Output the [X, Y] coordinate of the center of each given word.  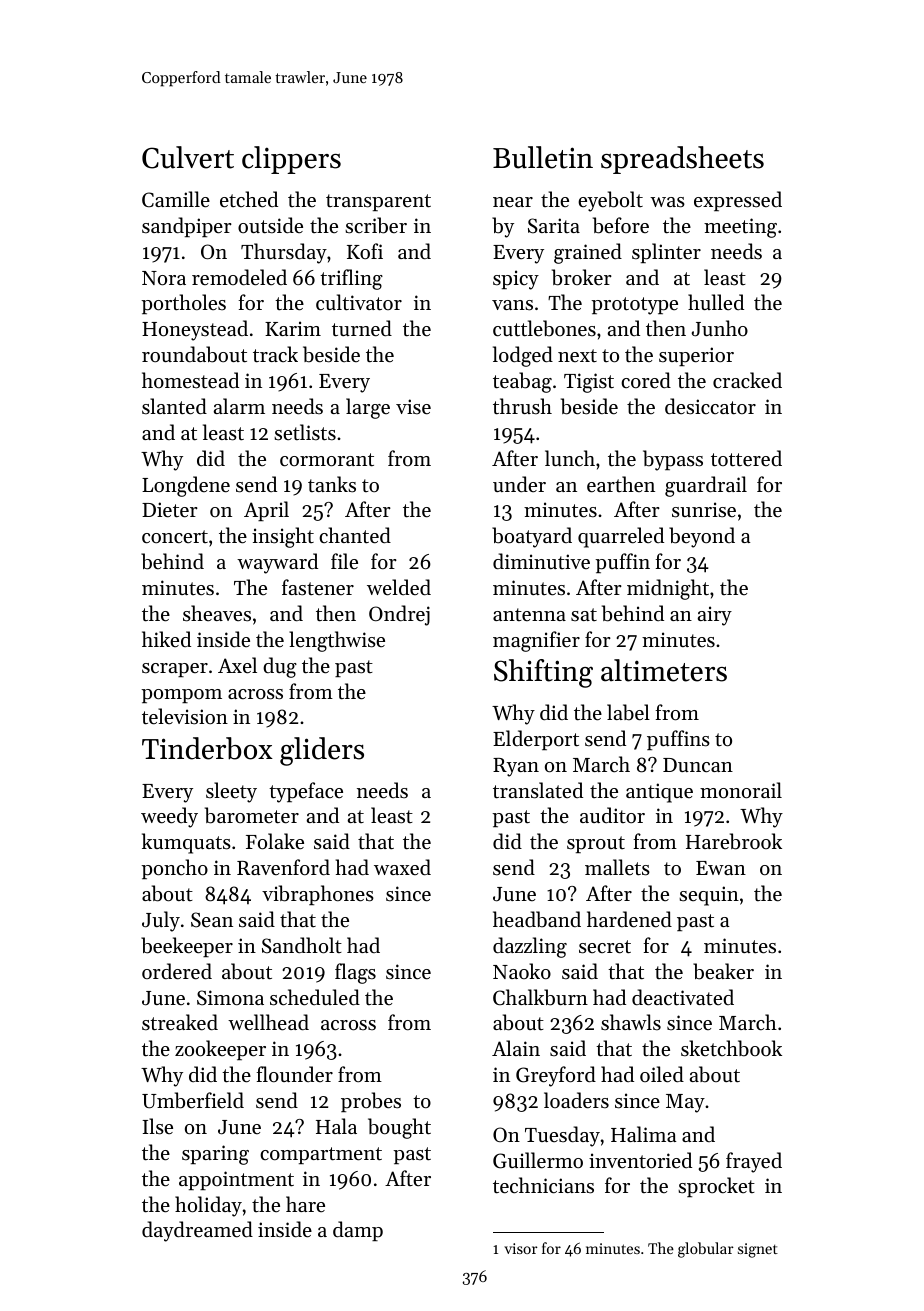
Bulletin [543, 157]
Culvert [188, 157]
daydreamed [197, 1231]
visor [521, 1248]
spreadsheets [682, 160]
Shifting [543, 673]
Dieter [170, 510]
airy [715, 616]
